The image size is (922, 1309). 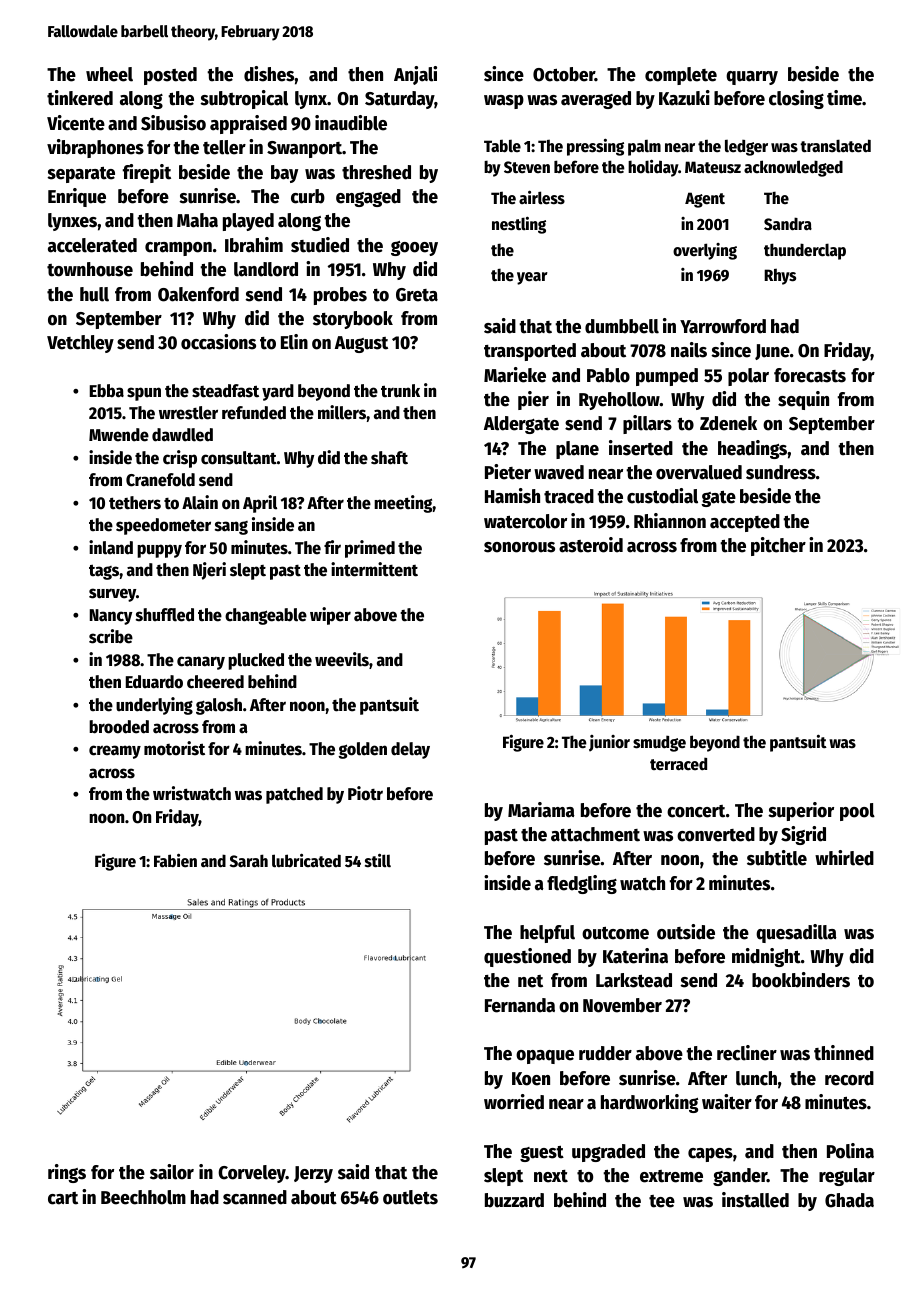 I want to click on rings, so click(x=67, y=1173).
